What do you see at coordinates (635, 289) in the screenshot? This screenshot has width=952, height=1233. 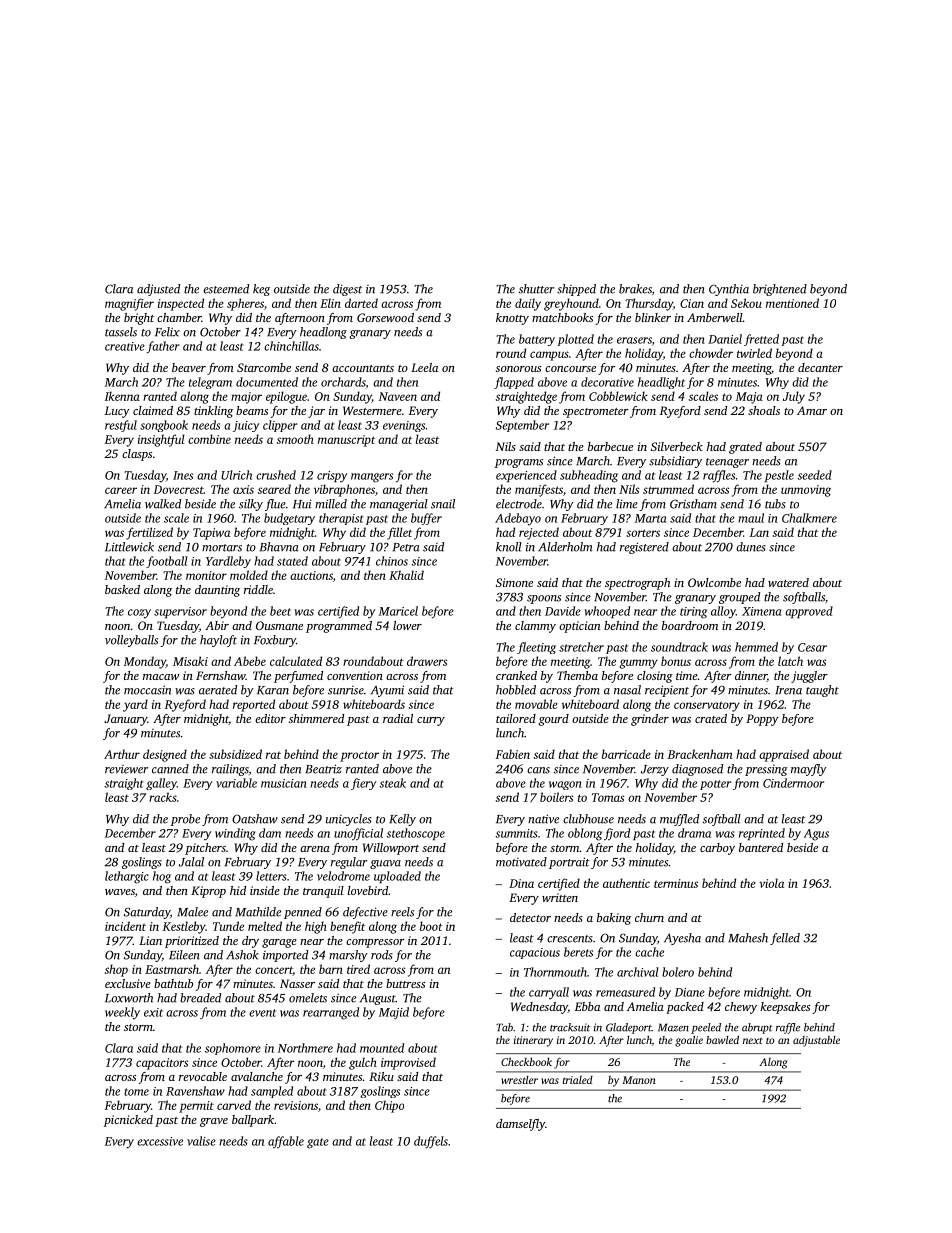 I see `brakes` at bounding box center [635, 289].
